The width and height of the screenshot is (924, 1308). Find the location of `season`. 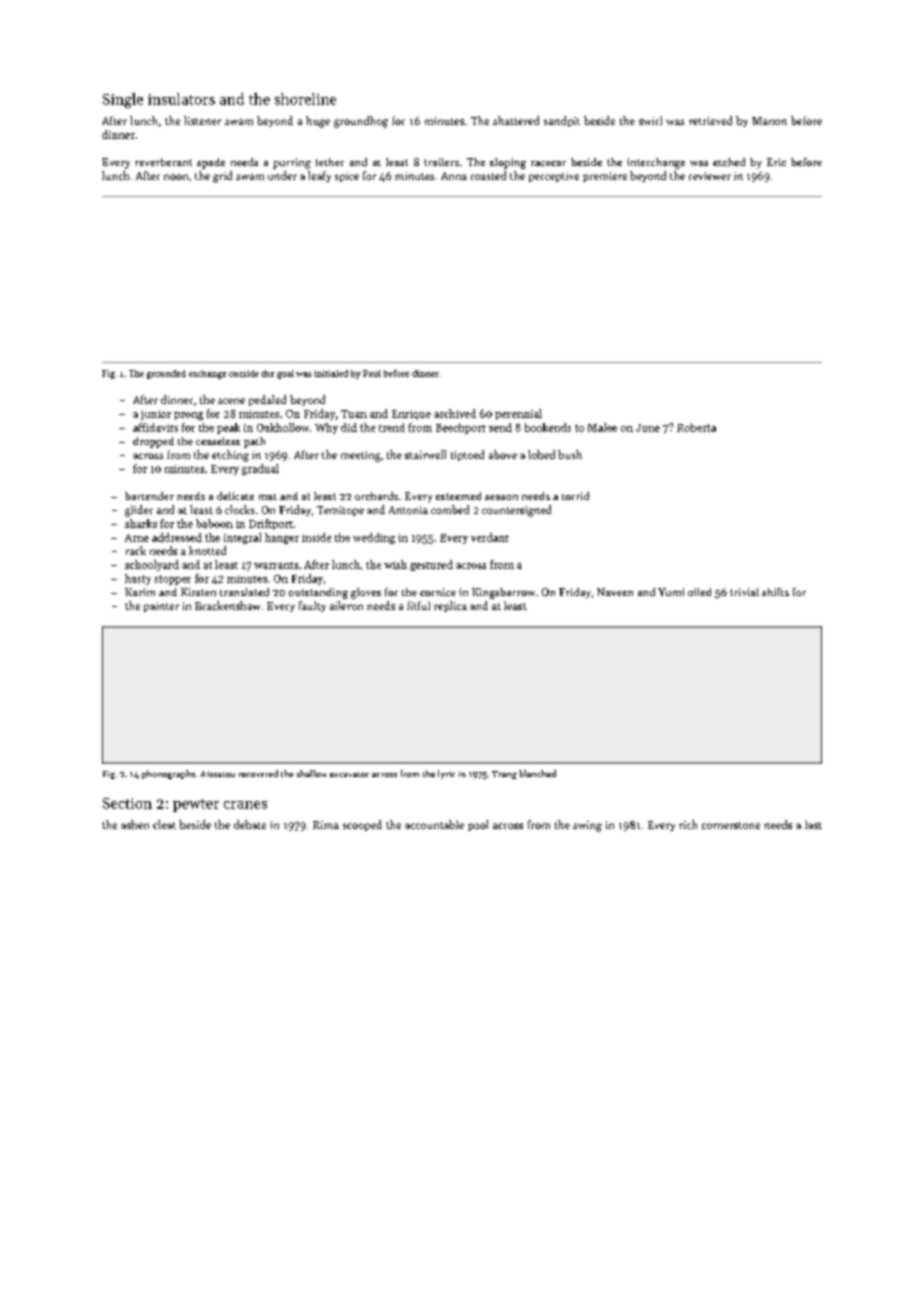

season is located at coordinates (501, 497).
